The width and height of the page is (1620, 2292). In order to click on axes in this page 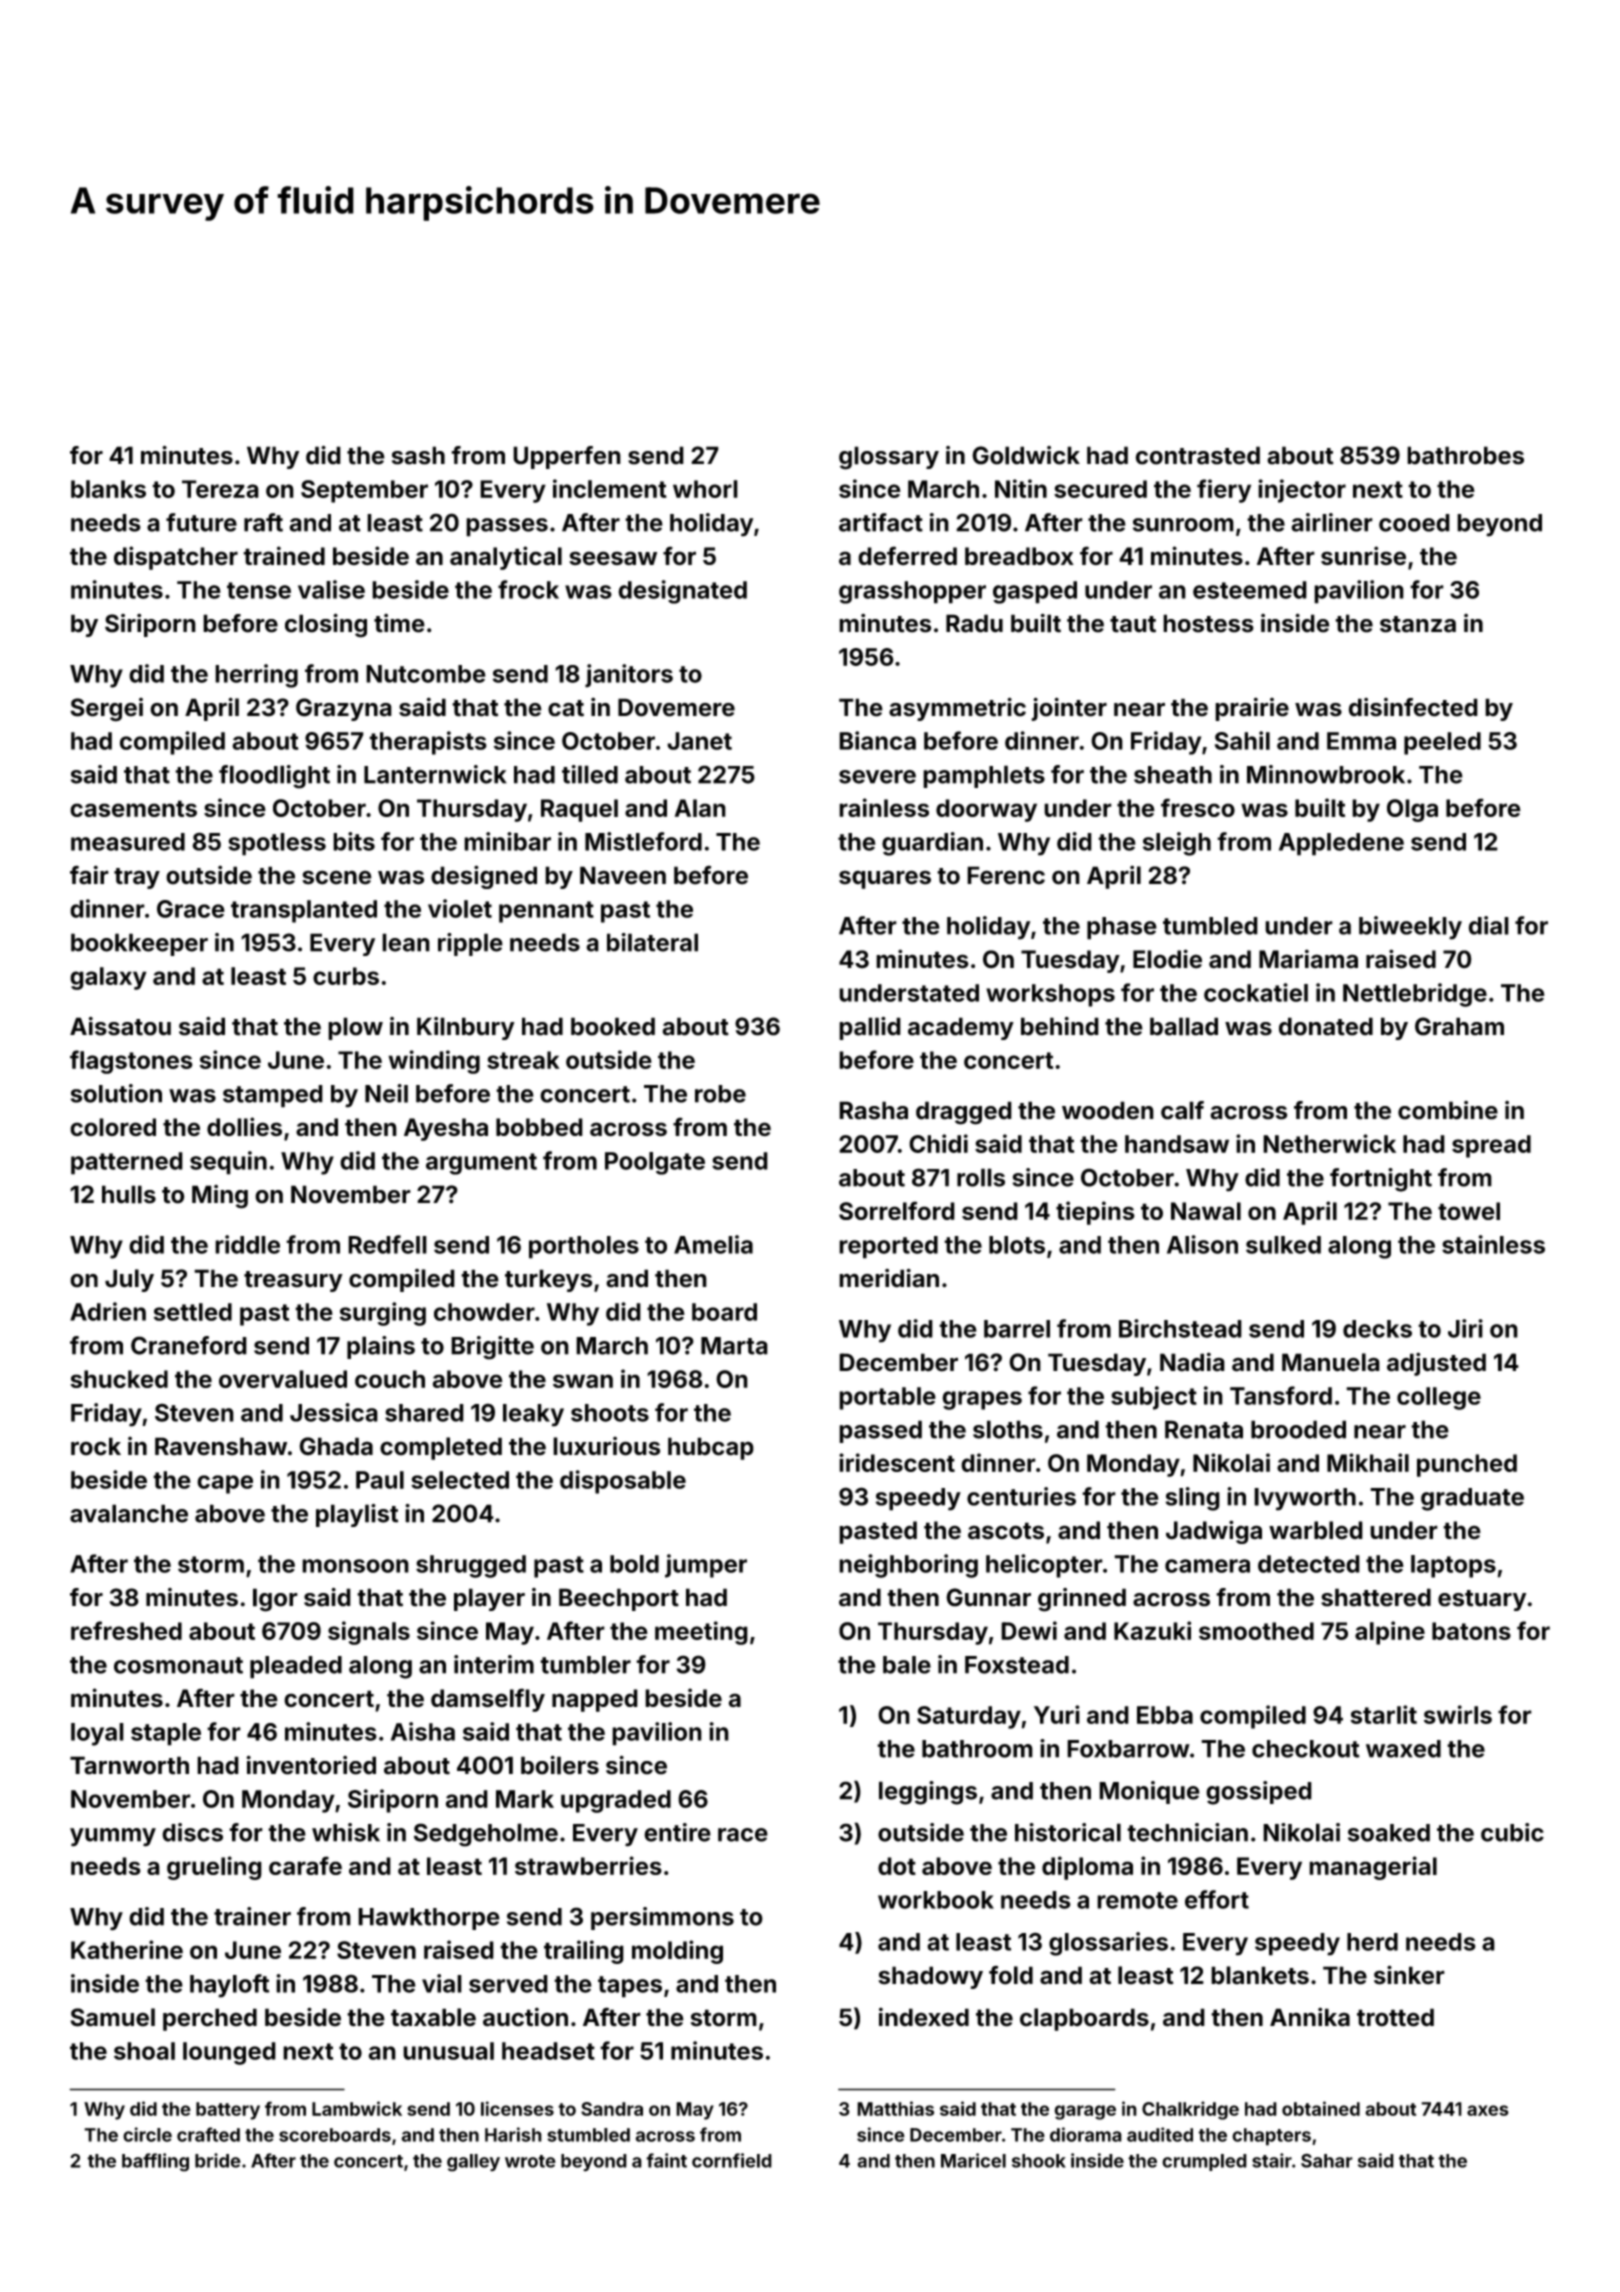, I will do `click(1488, 2110)`.
